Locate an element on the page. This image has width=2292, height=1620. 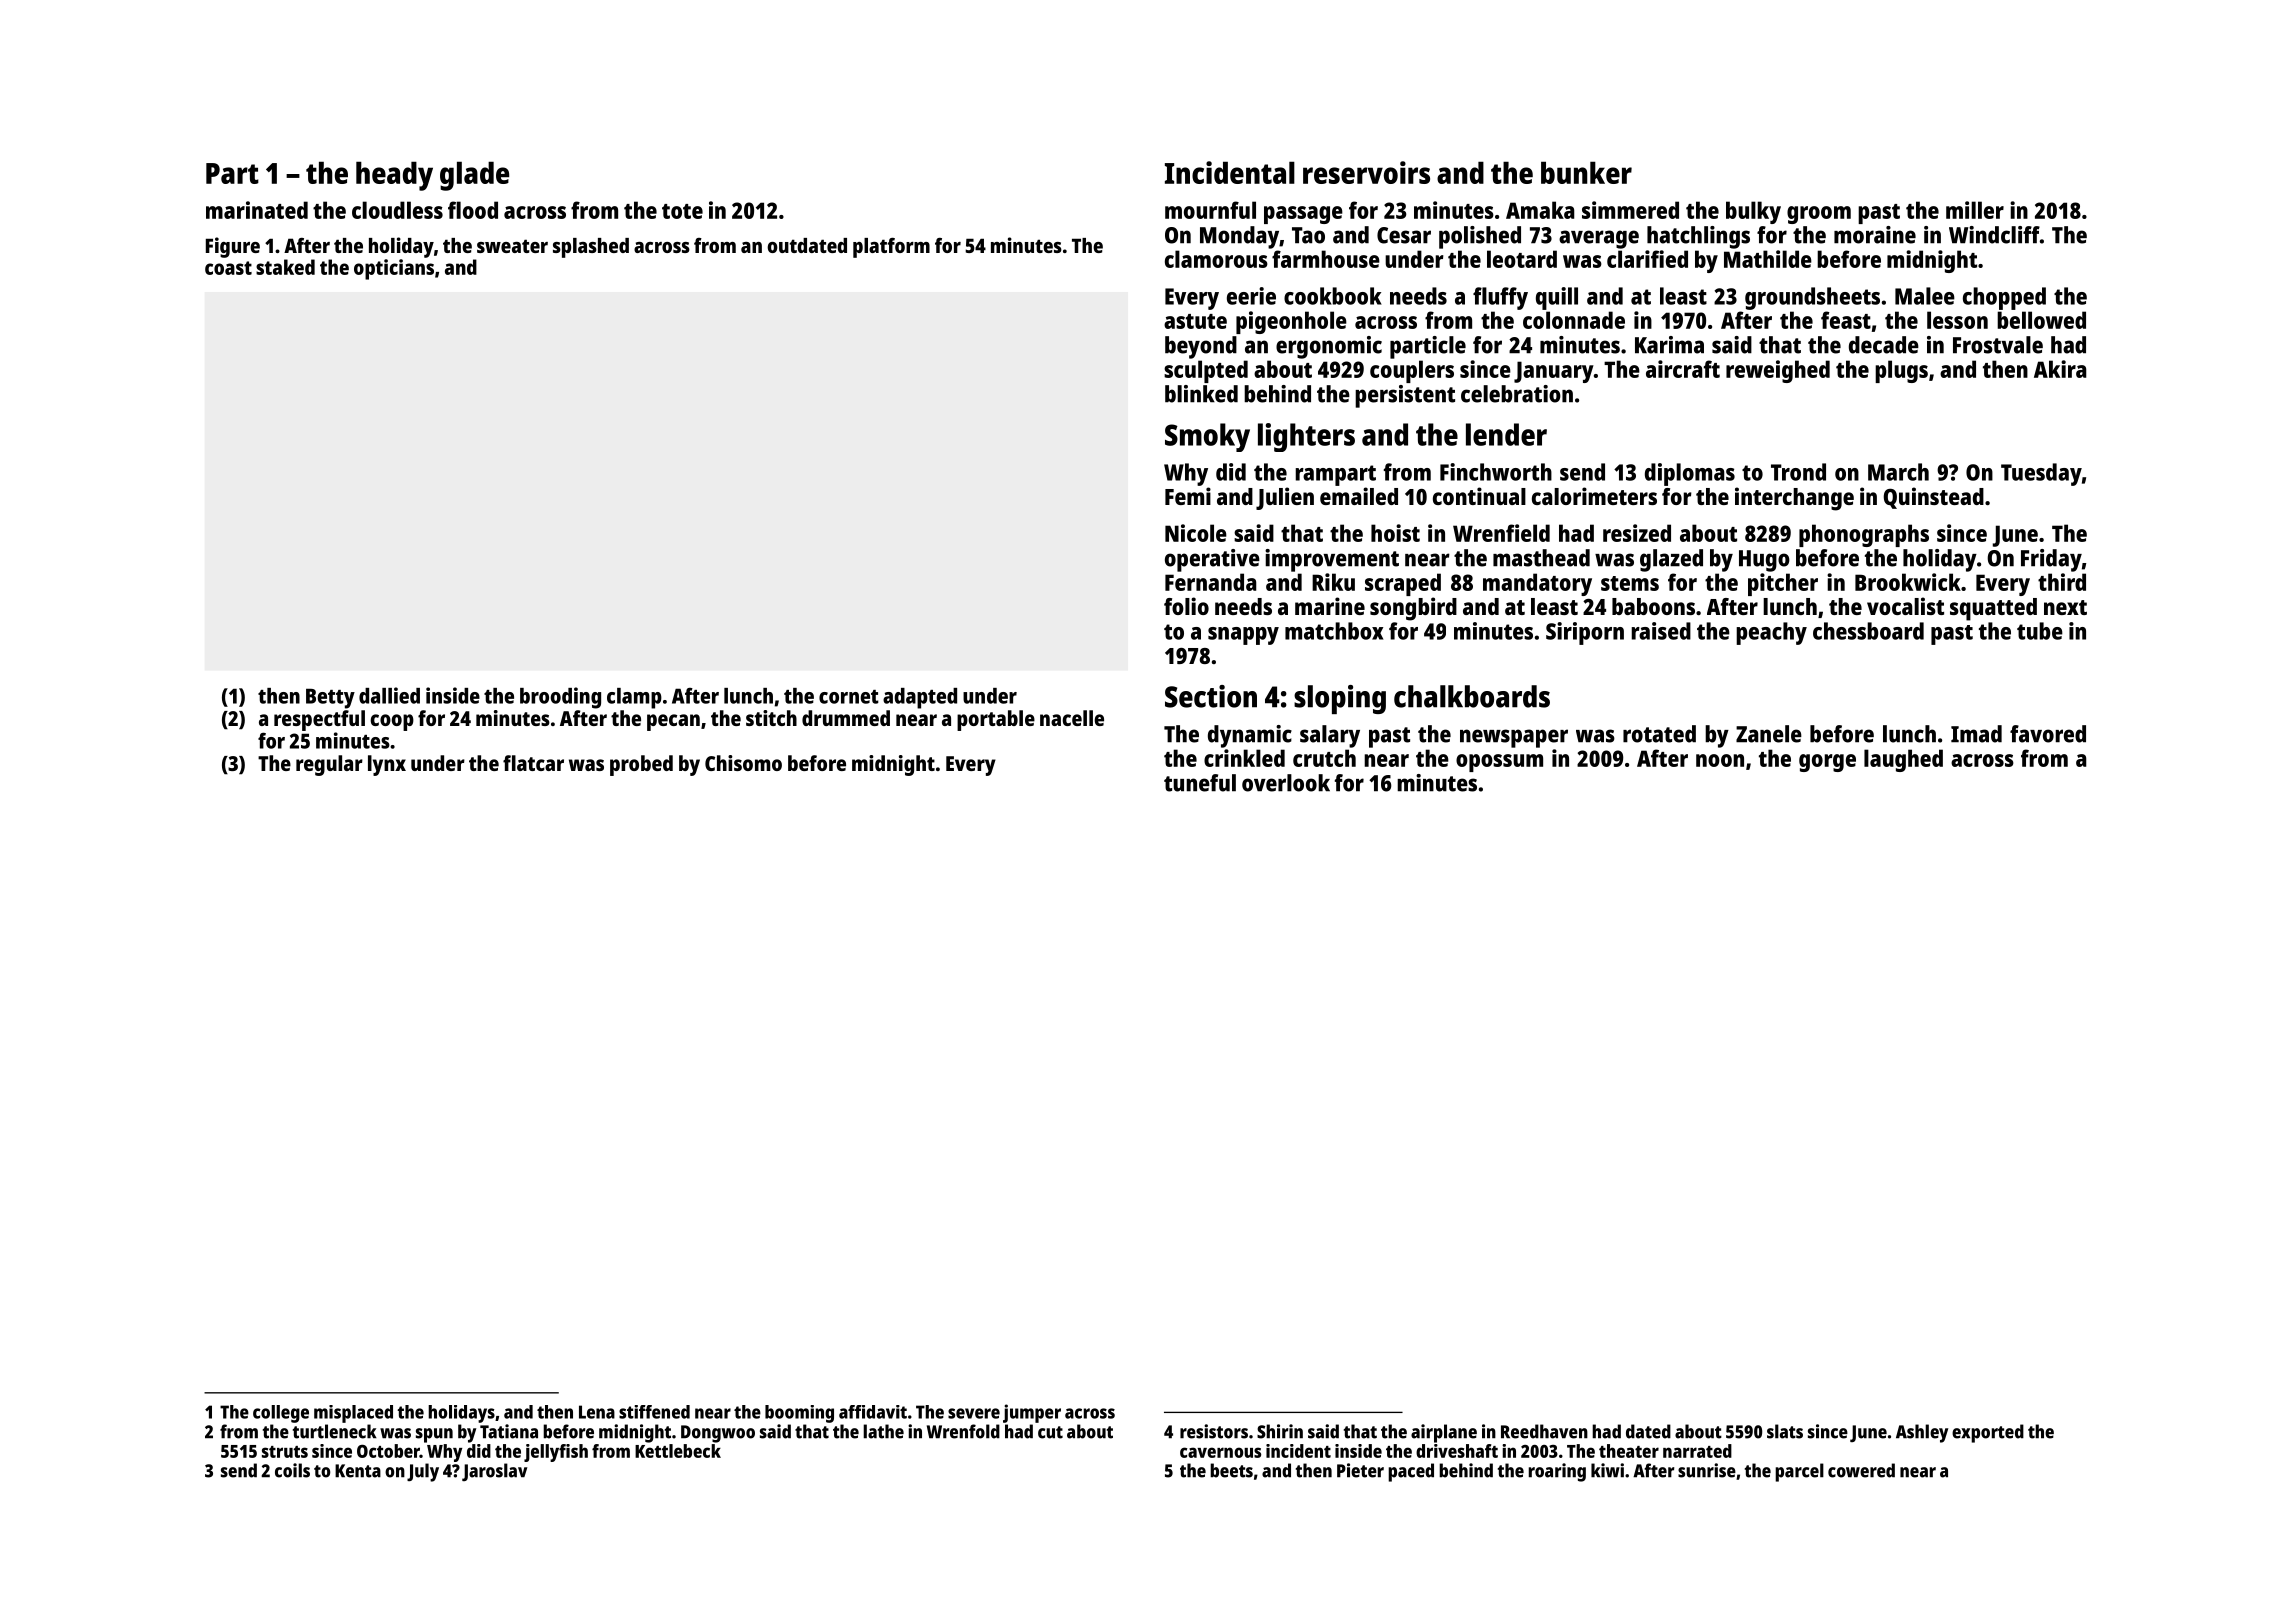
stiffened is located at coordinates (654, 1412).
